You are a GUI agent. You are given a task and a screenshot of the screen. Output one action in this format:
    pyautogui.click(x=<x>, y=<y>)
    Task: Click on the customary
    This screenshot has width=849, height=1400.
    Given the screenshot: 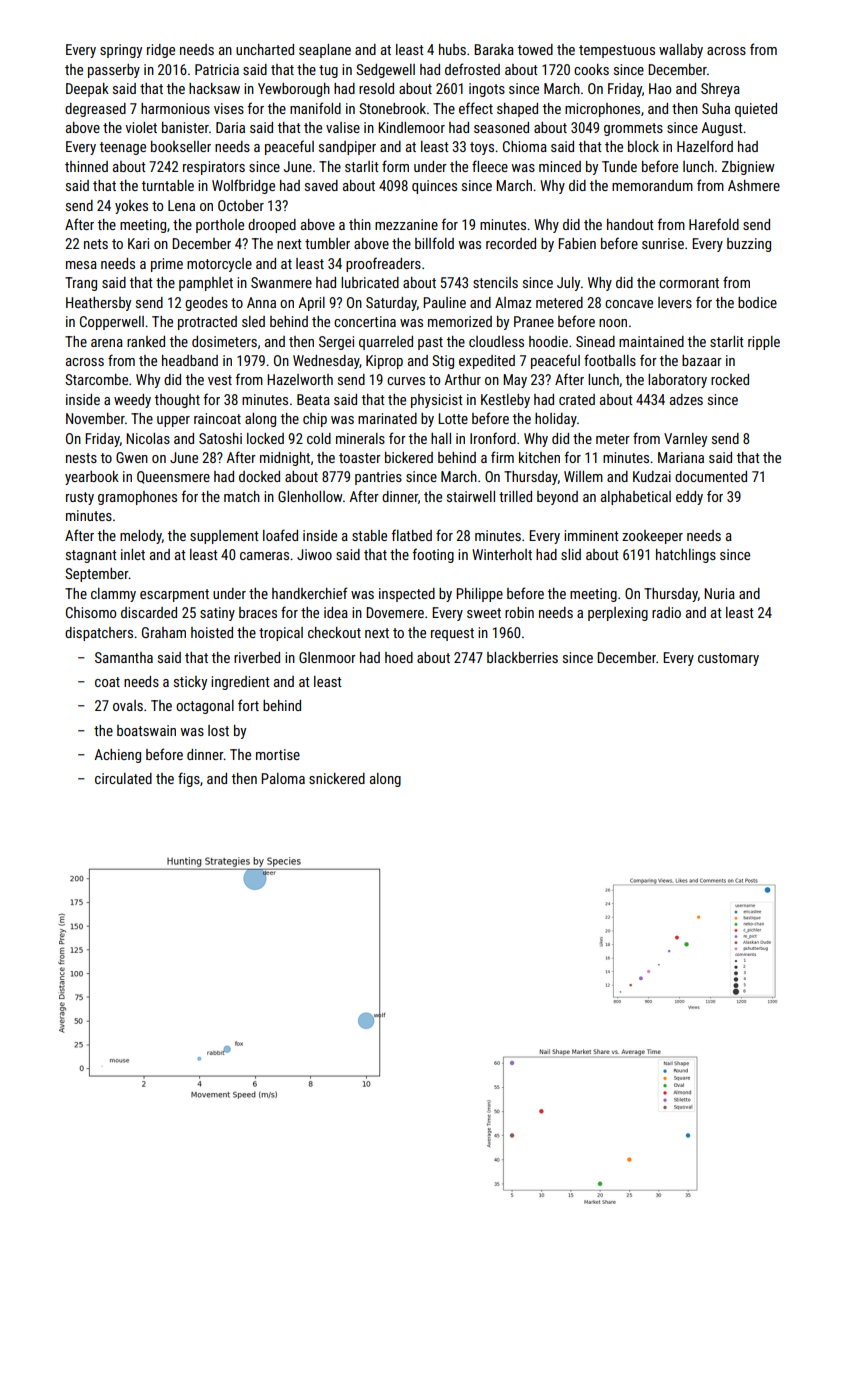 What is the action you would take?
    pyautogui.click(x=728, y=659)
